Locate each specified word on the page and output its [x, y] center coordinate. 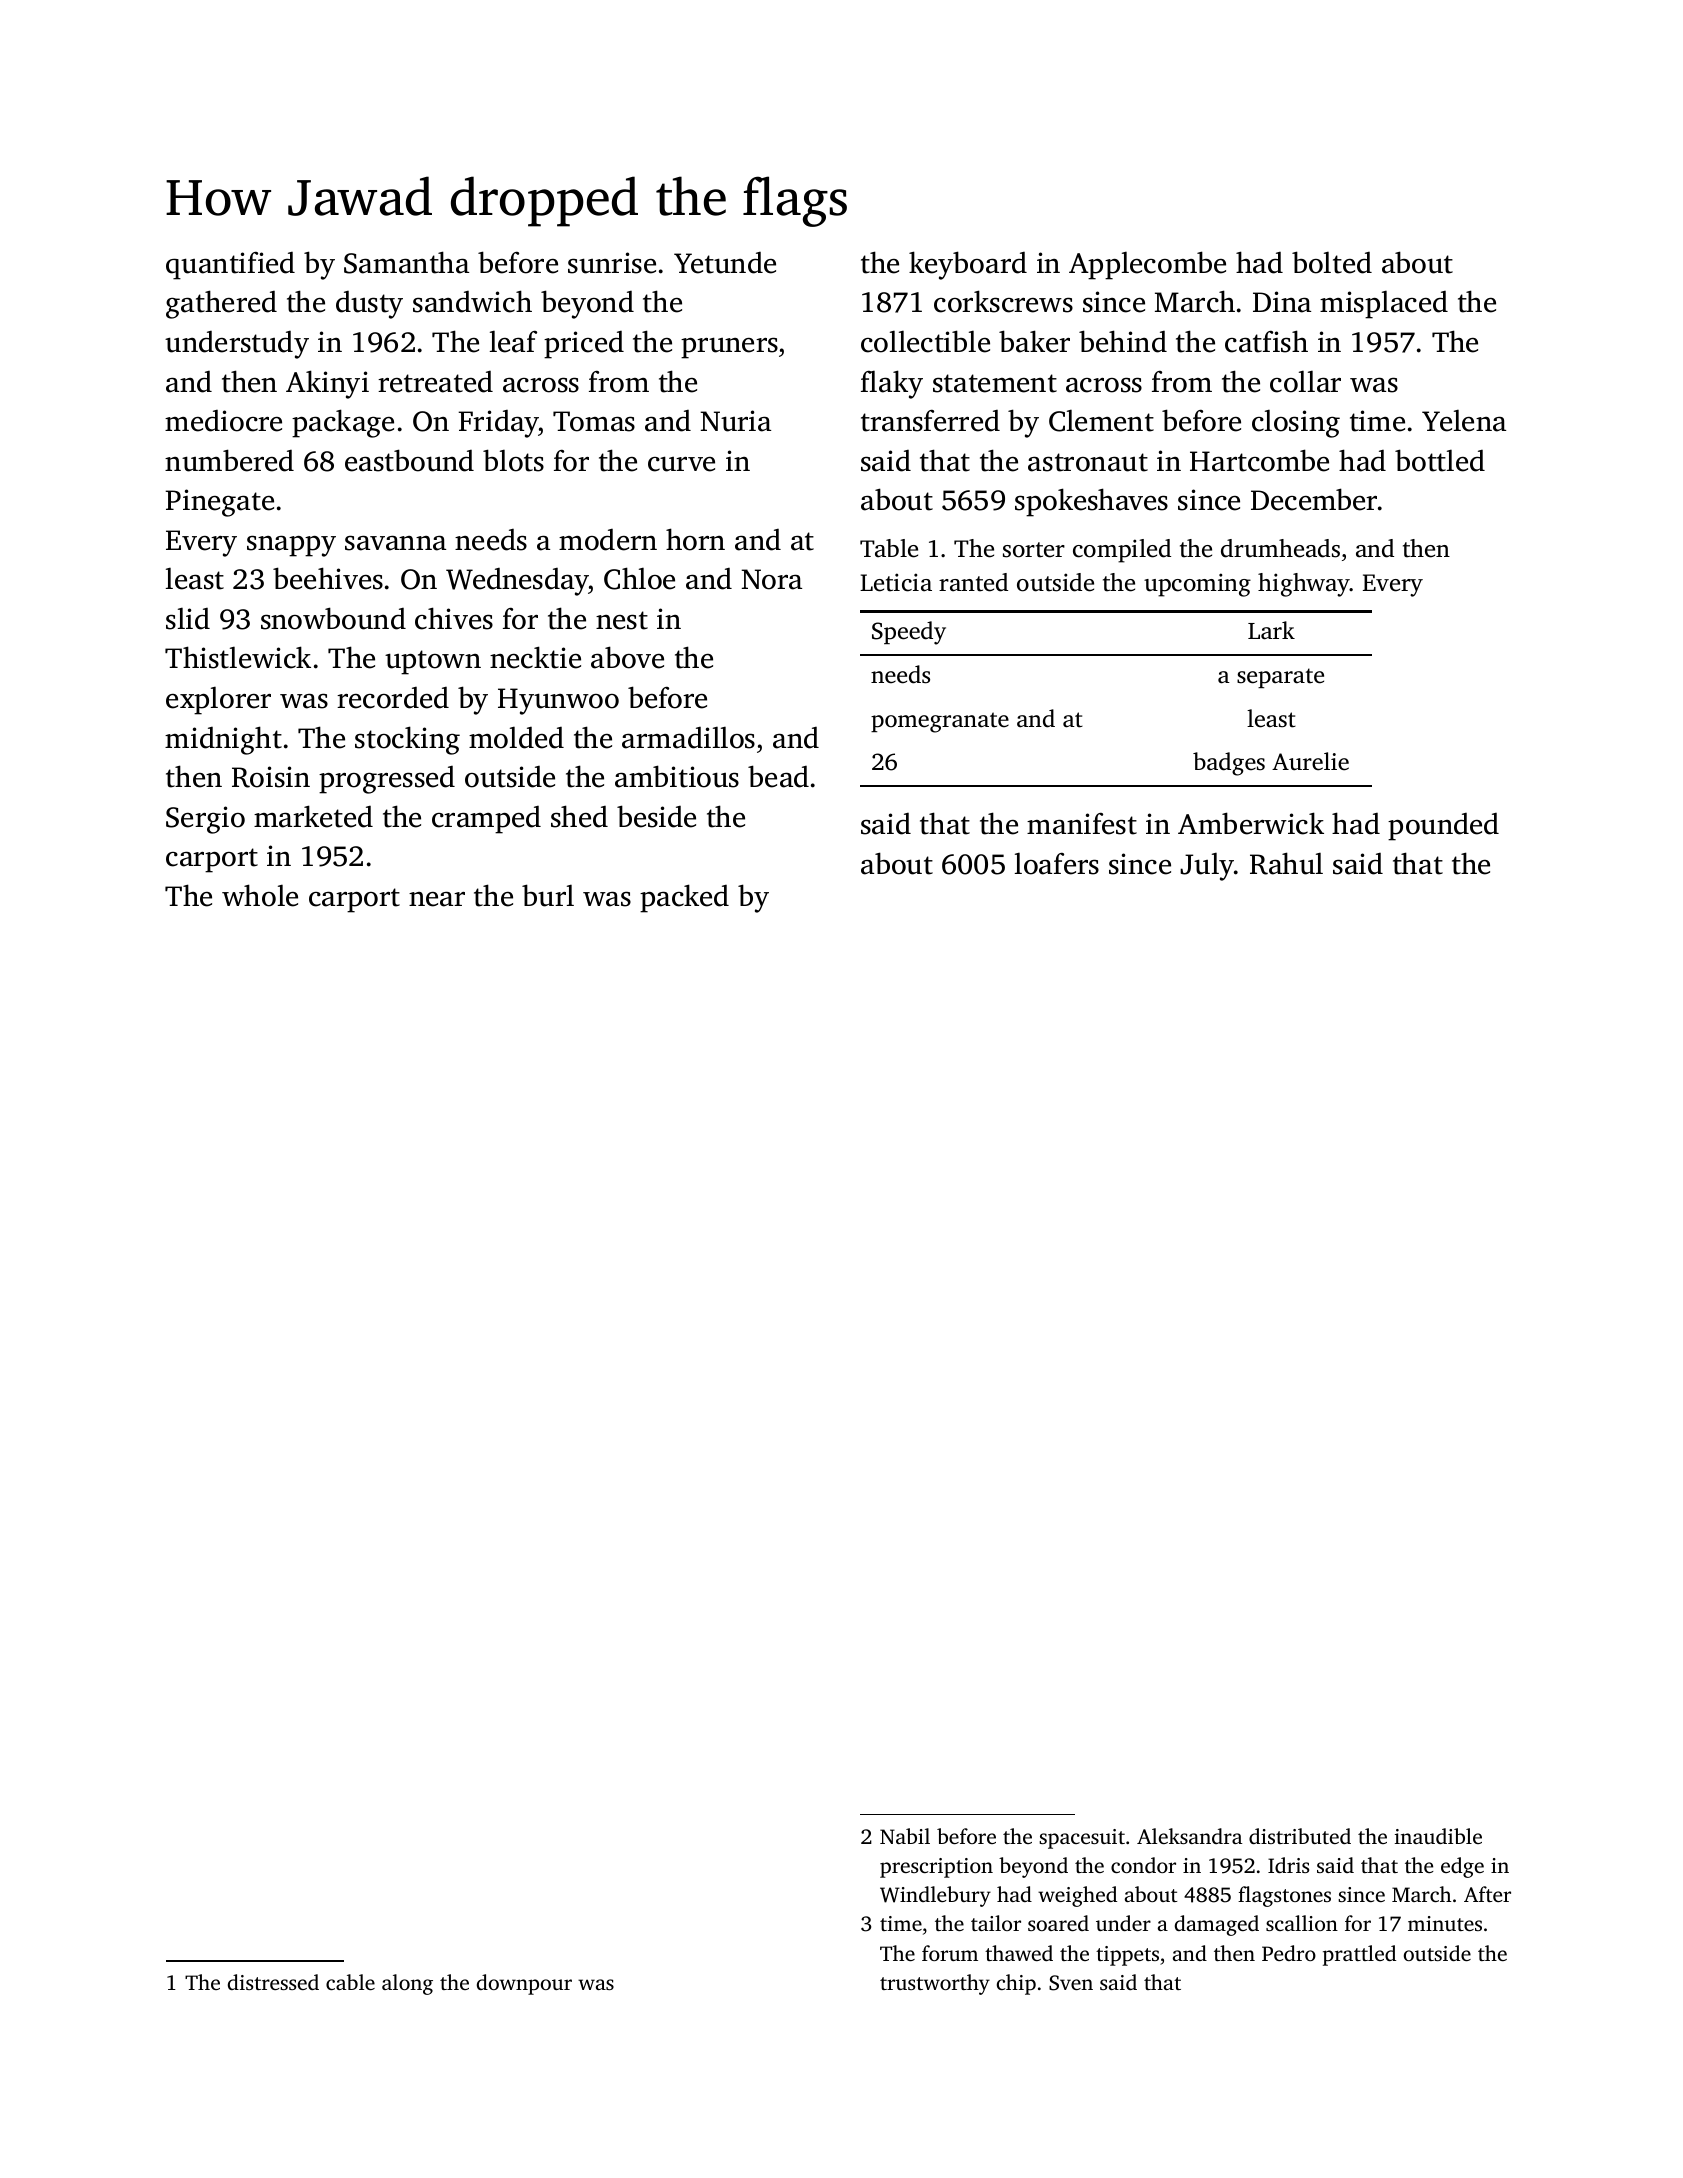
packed [684, 898]
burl [548, 895]
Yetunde [725, 263]
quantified [230, 266]
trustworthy [935, 1984]
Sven [1071, 1983]
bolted [1332, 262]
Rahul [1286, 863]
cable [350, 1982]
